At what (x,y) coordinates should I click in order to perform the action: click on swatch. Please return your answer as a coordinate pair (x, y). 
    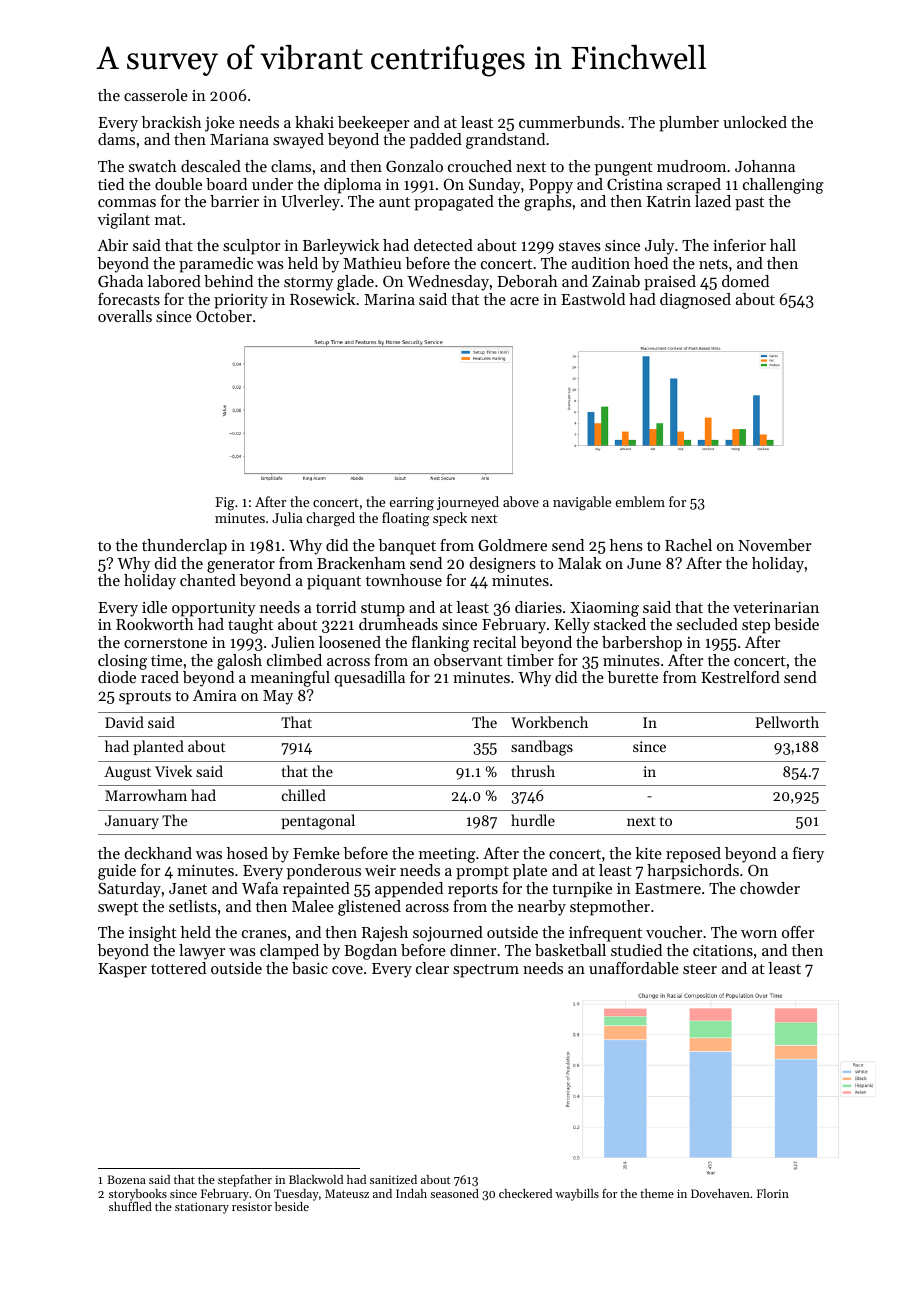
    Looking at the image, I should click on (153, 166).
